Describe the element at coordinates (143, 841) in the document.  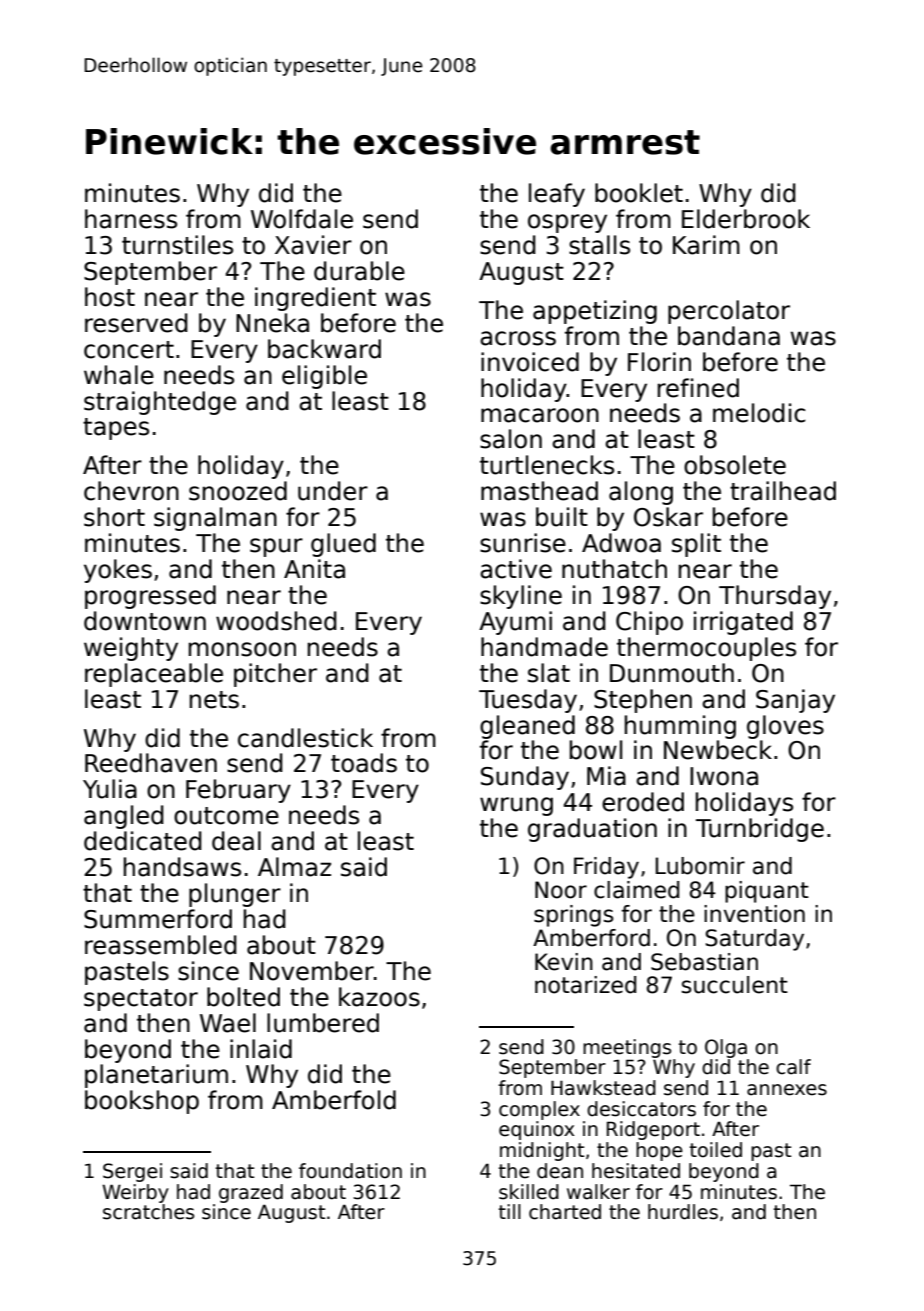
I see `dedicated` at that location.
